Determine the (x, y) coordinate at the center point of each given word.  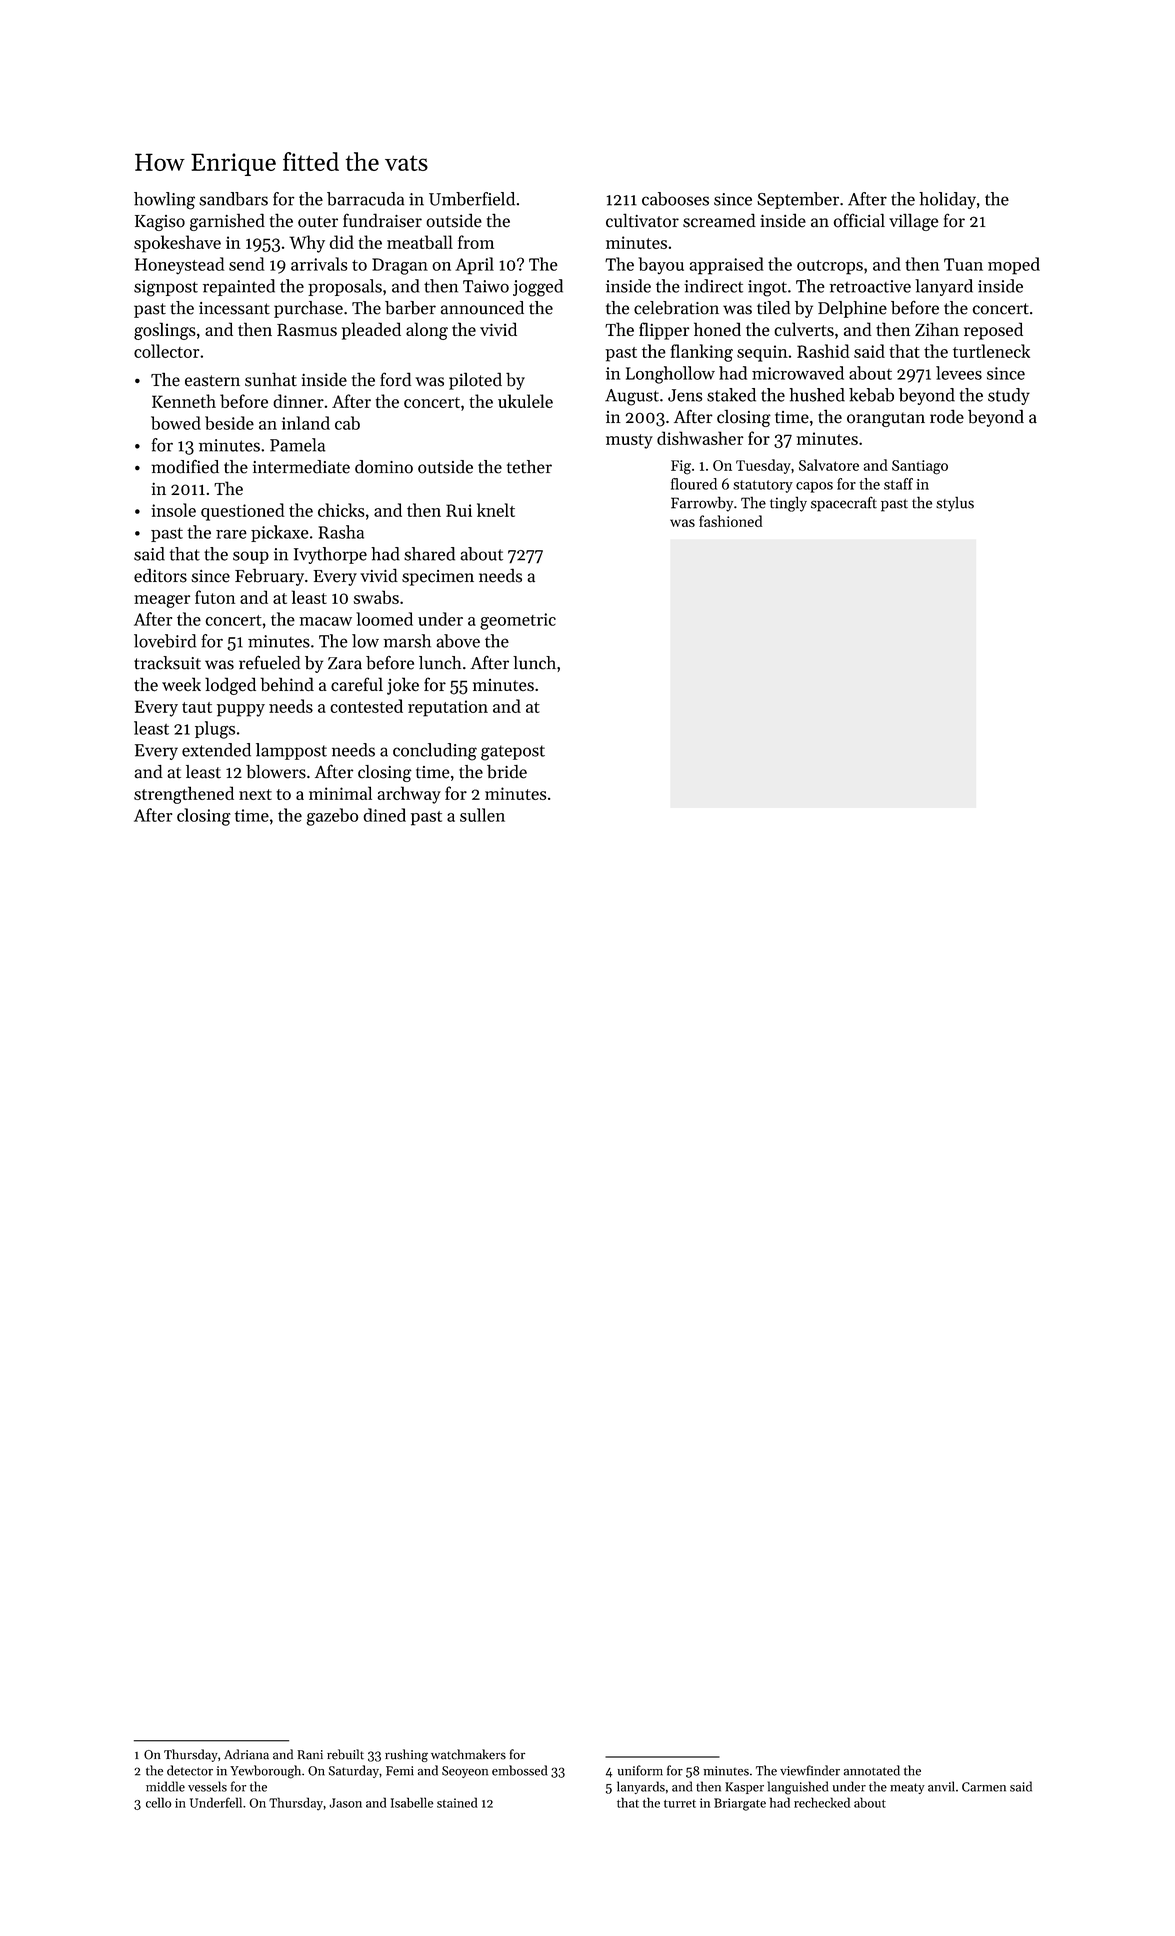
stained (457, 1802)
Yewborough (265, 1772)
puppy (241, 710)
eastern (212, 381)
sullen (482, 815)
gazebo (333, 817)
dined (384, 815)
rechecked (822, 1802)
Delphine (852, 309)
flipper (664, 331)
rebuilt (345, 1754)
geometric (518, 621)
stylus (955, 504)
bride (507, 772)
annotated (872, 1770)
